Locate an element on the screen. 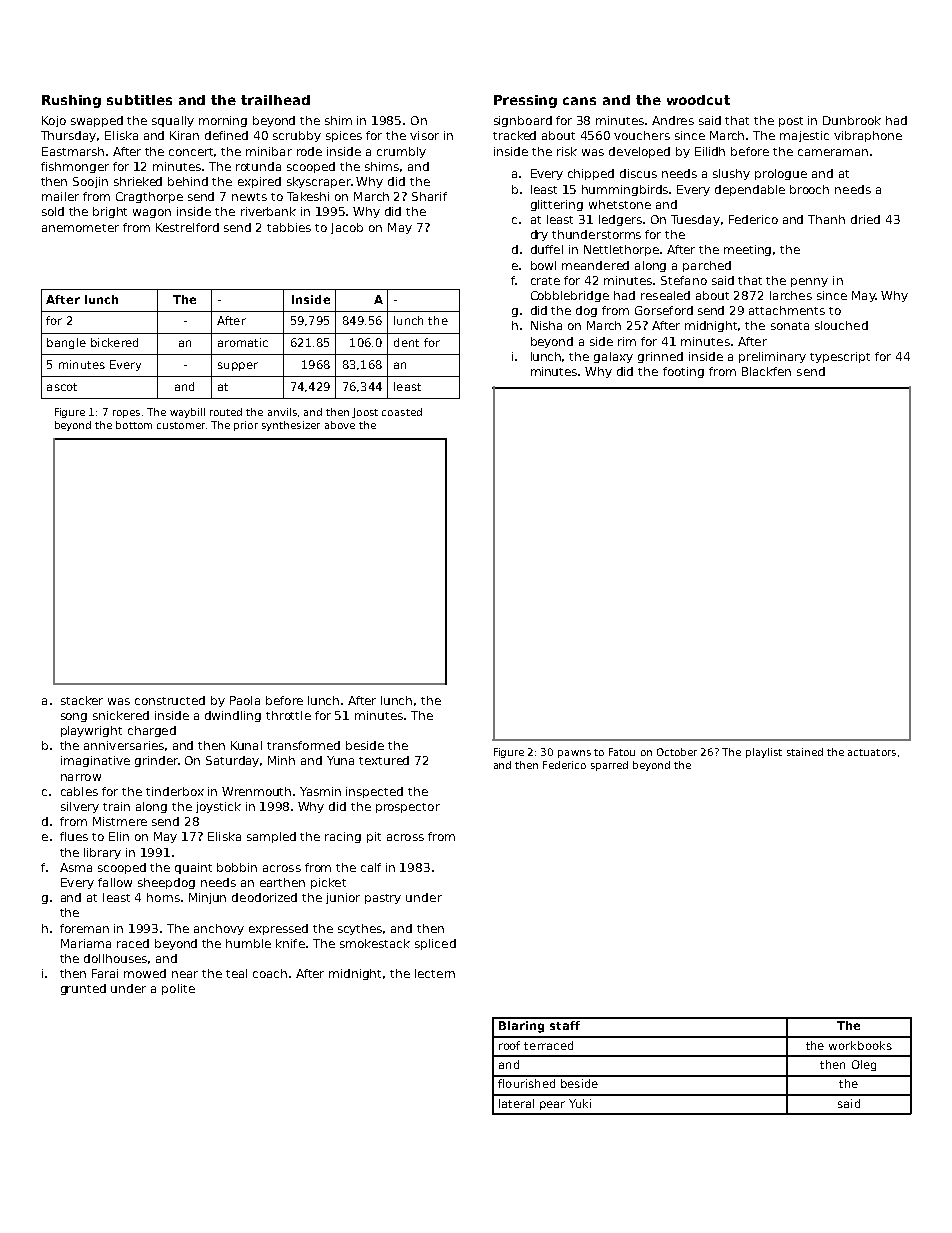 The image size is (952, 1233). Oleg is located at coordinates (864, 1065).
